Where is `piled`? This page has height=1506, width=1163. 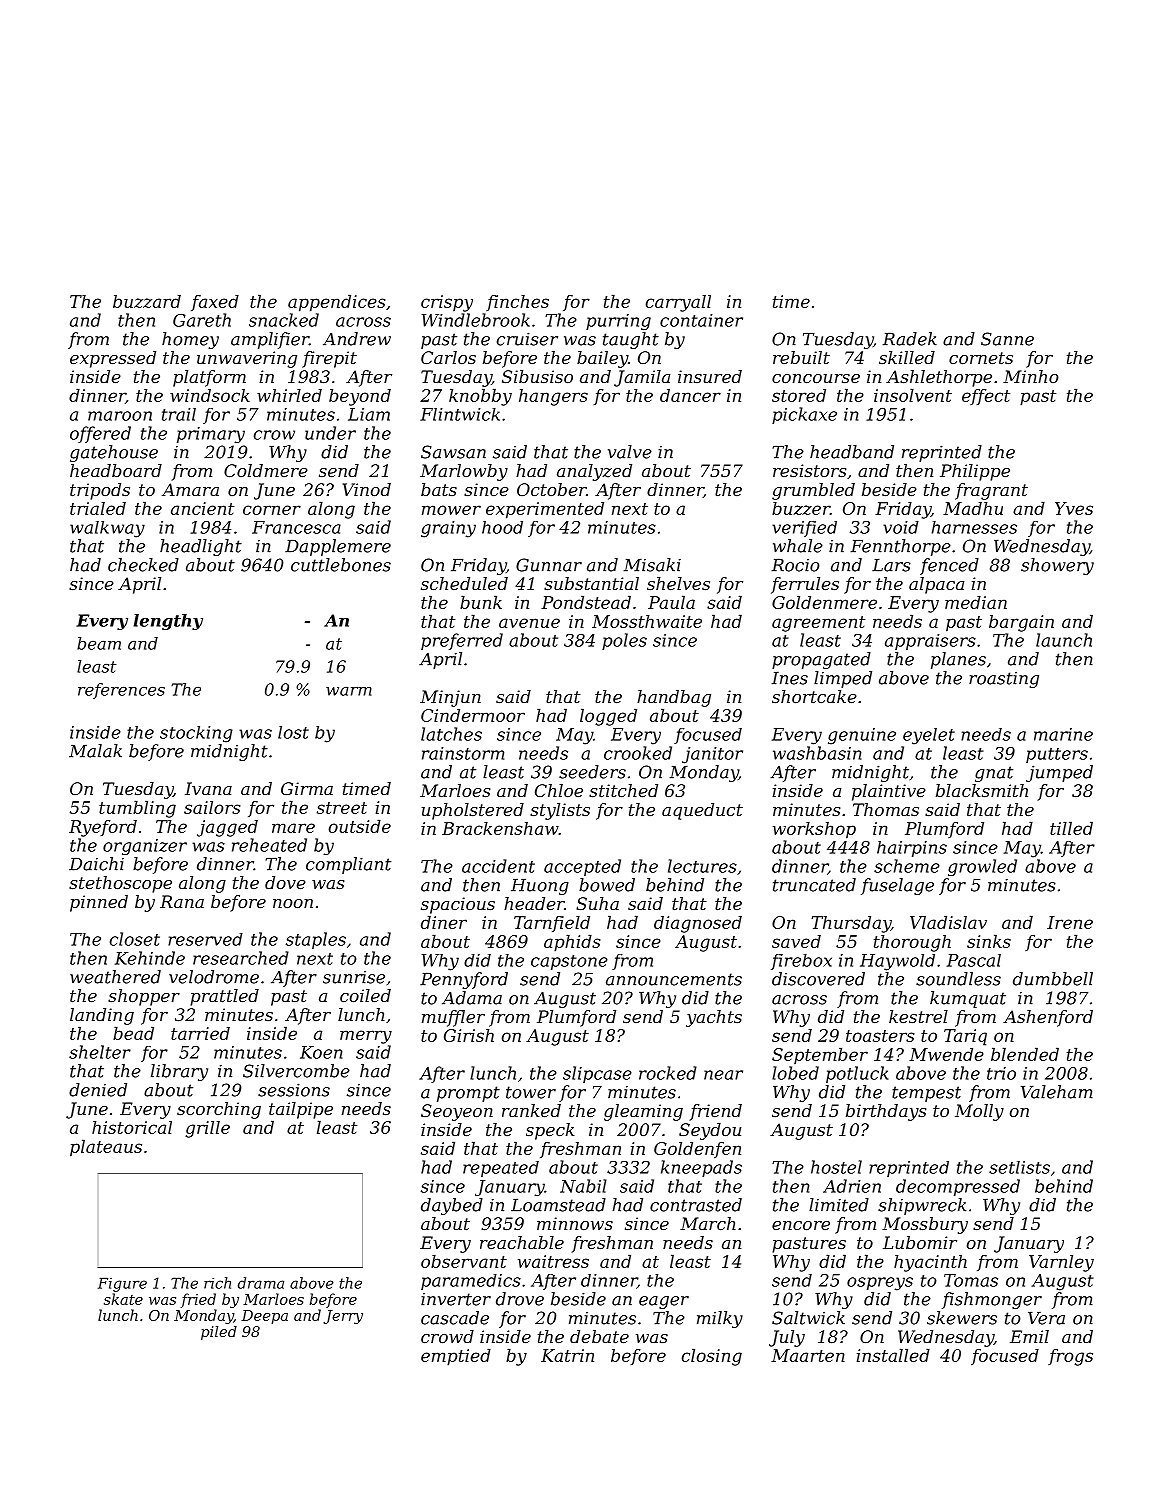
piled is located at coordinates (219, 1333).
